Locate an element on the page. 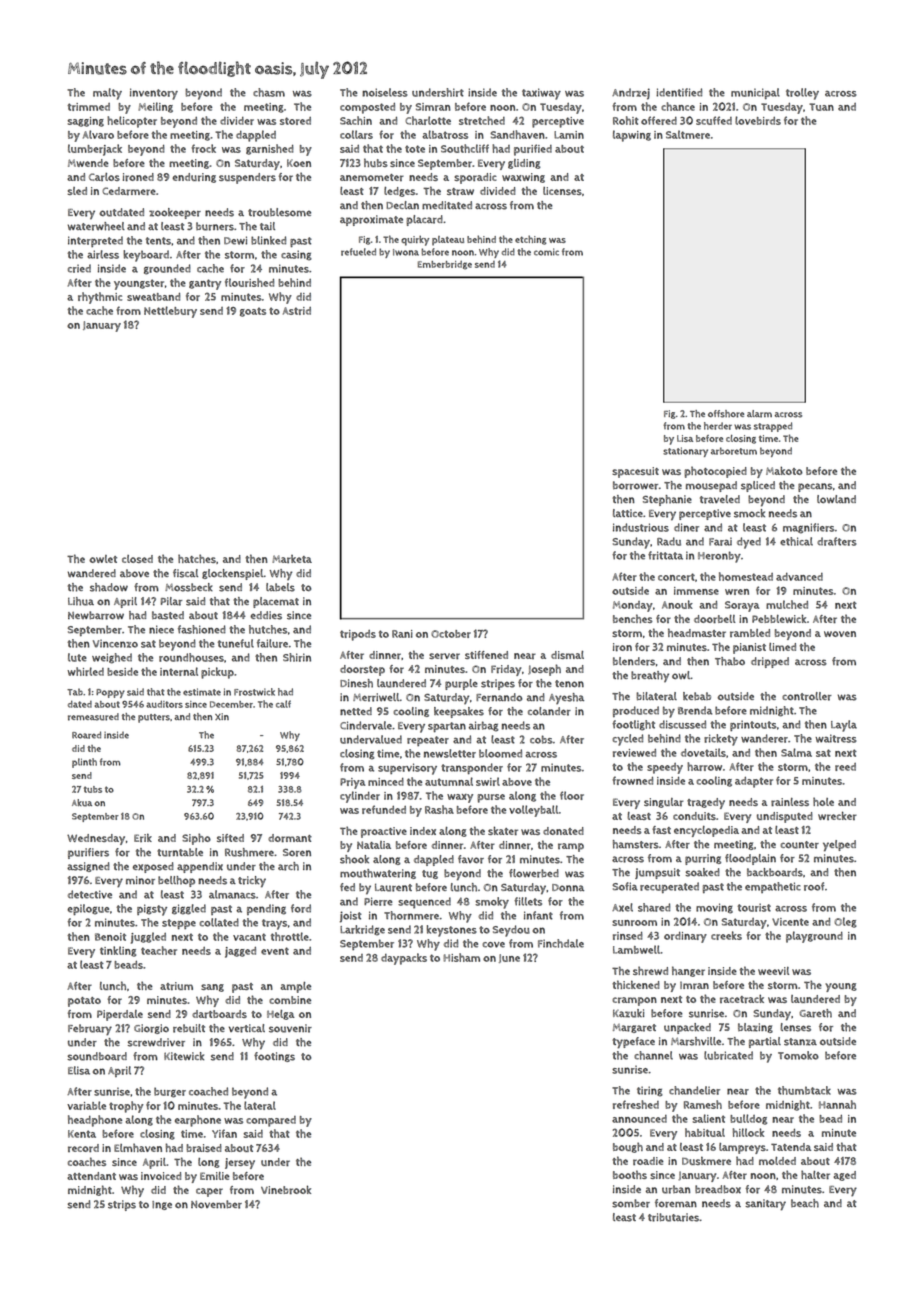 This document has width=924, height=1308. municipal is located at coordinates (755, 93).
